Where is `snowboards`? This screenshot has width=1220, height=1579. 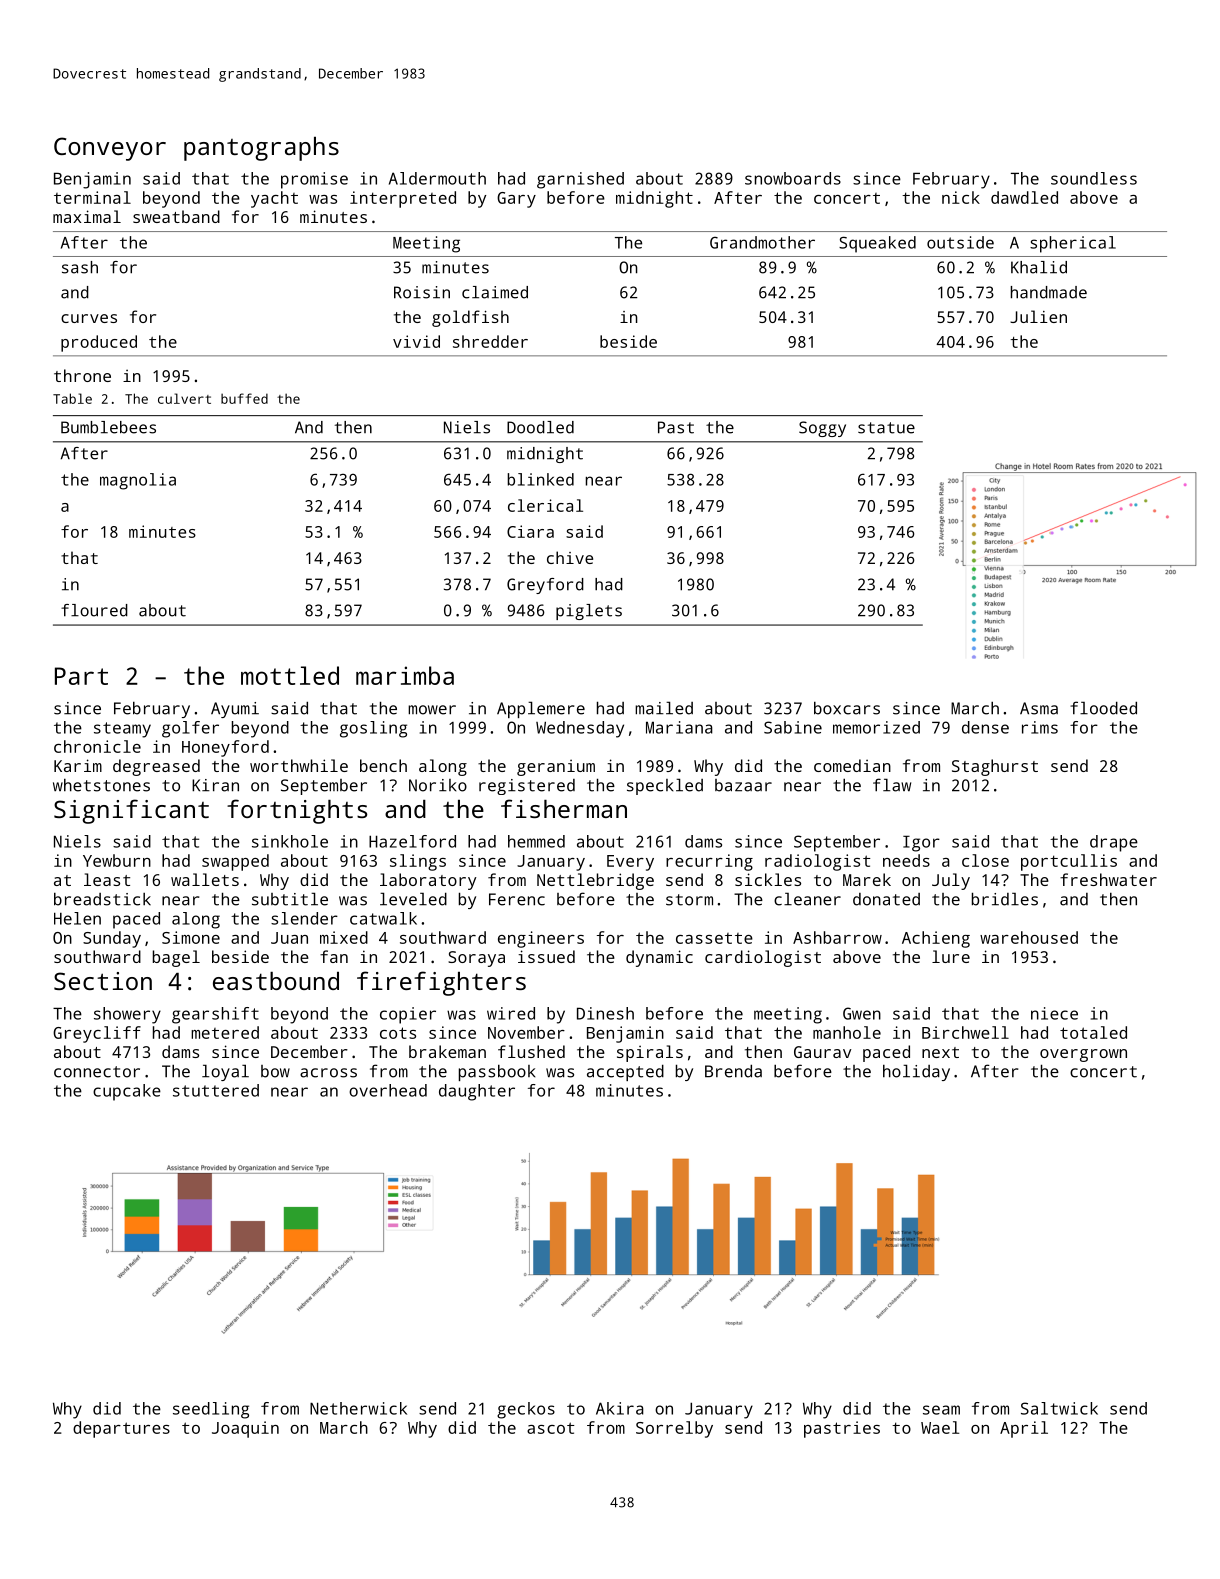
snowboards is located at coordinates (793, 178).
